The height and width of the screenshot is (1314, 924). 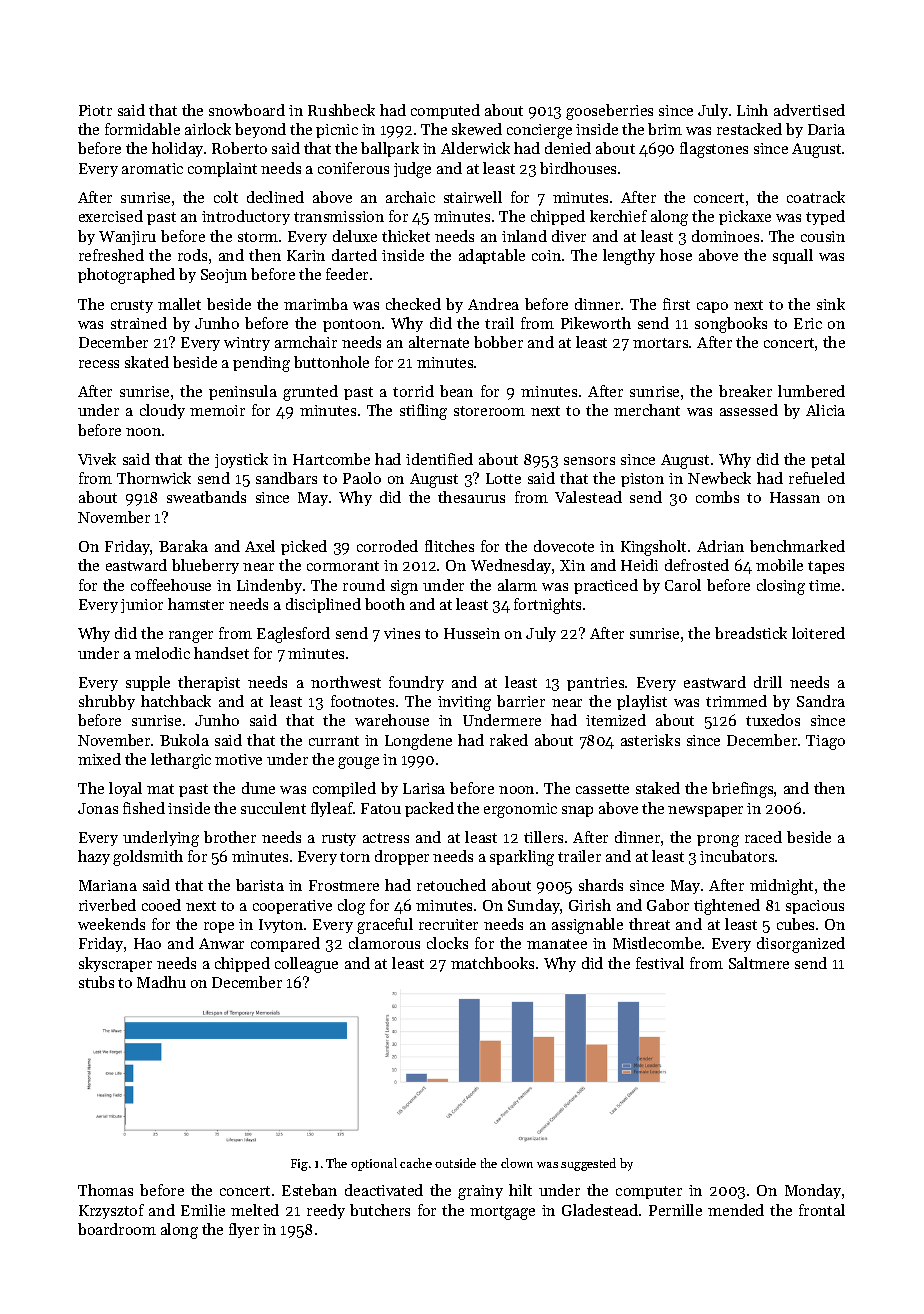 I want to click on Pernille, so click(x=675, y=1210).
